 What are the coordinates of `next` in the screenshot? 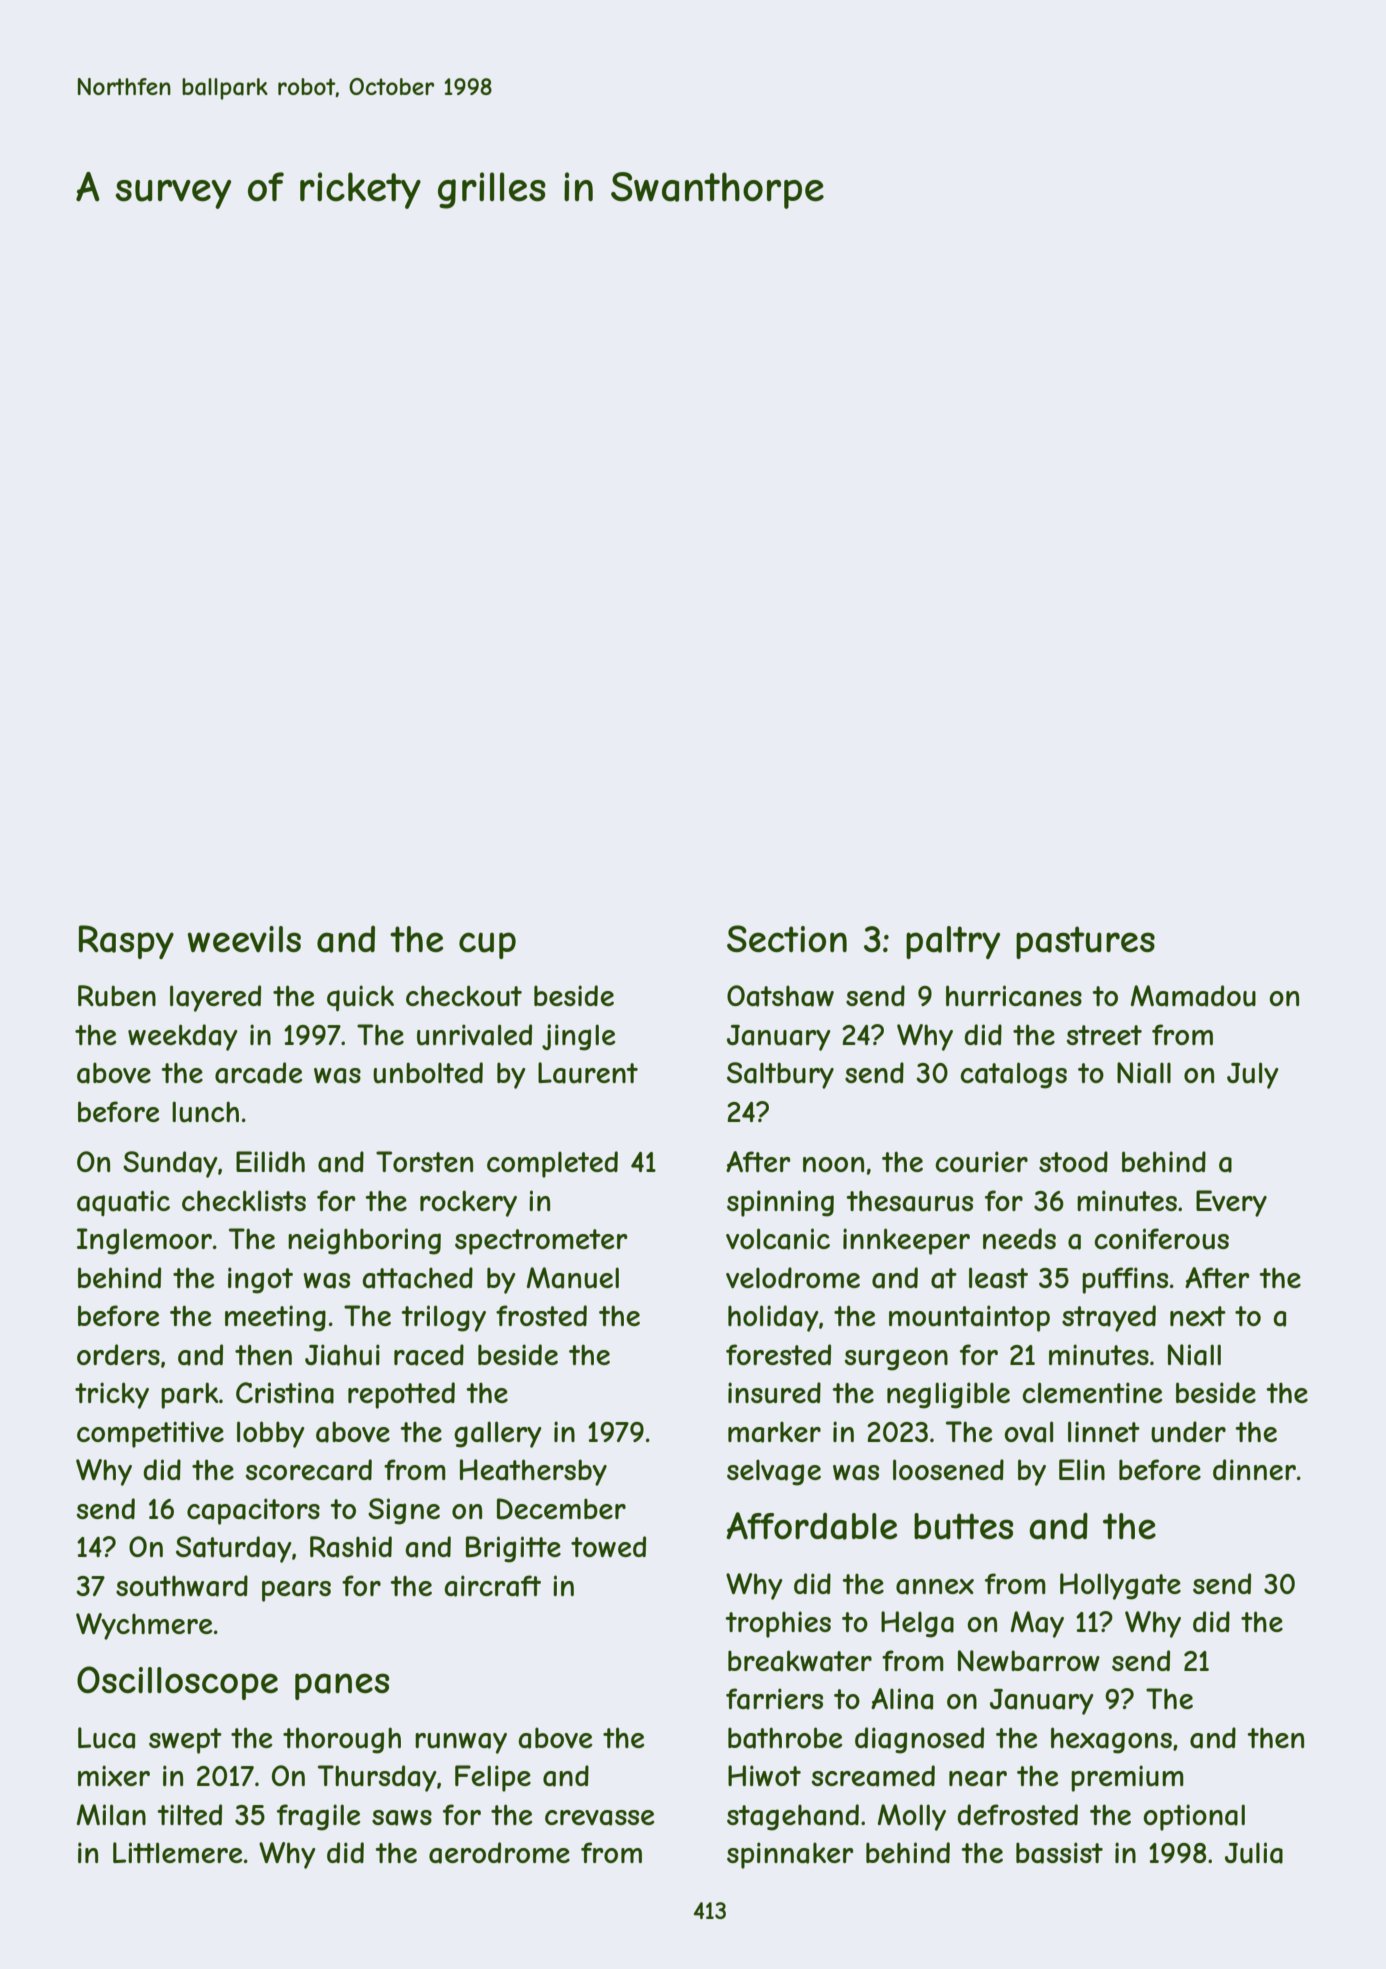 It's located at (1198, 1316).
